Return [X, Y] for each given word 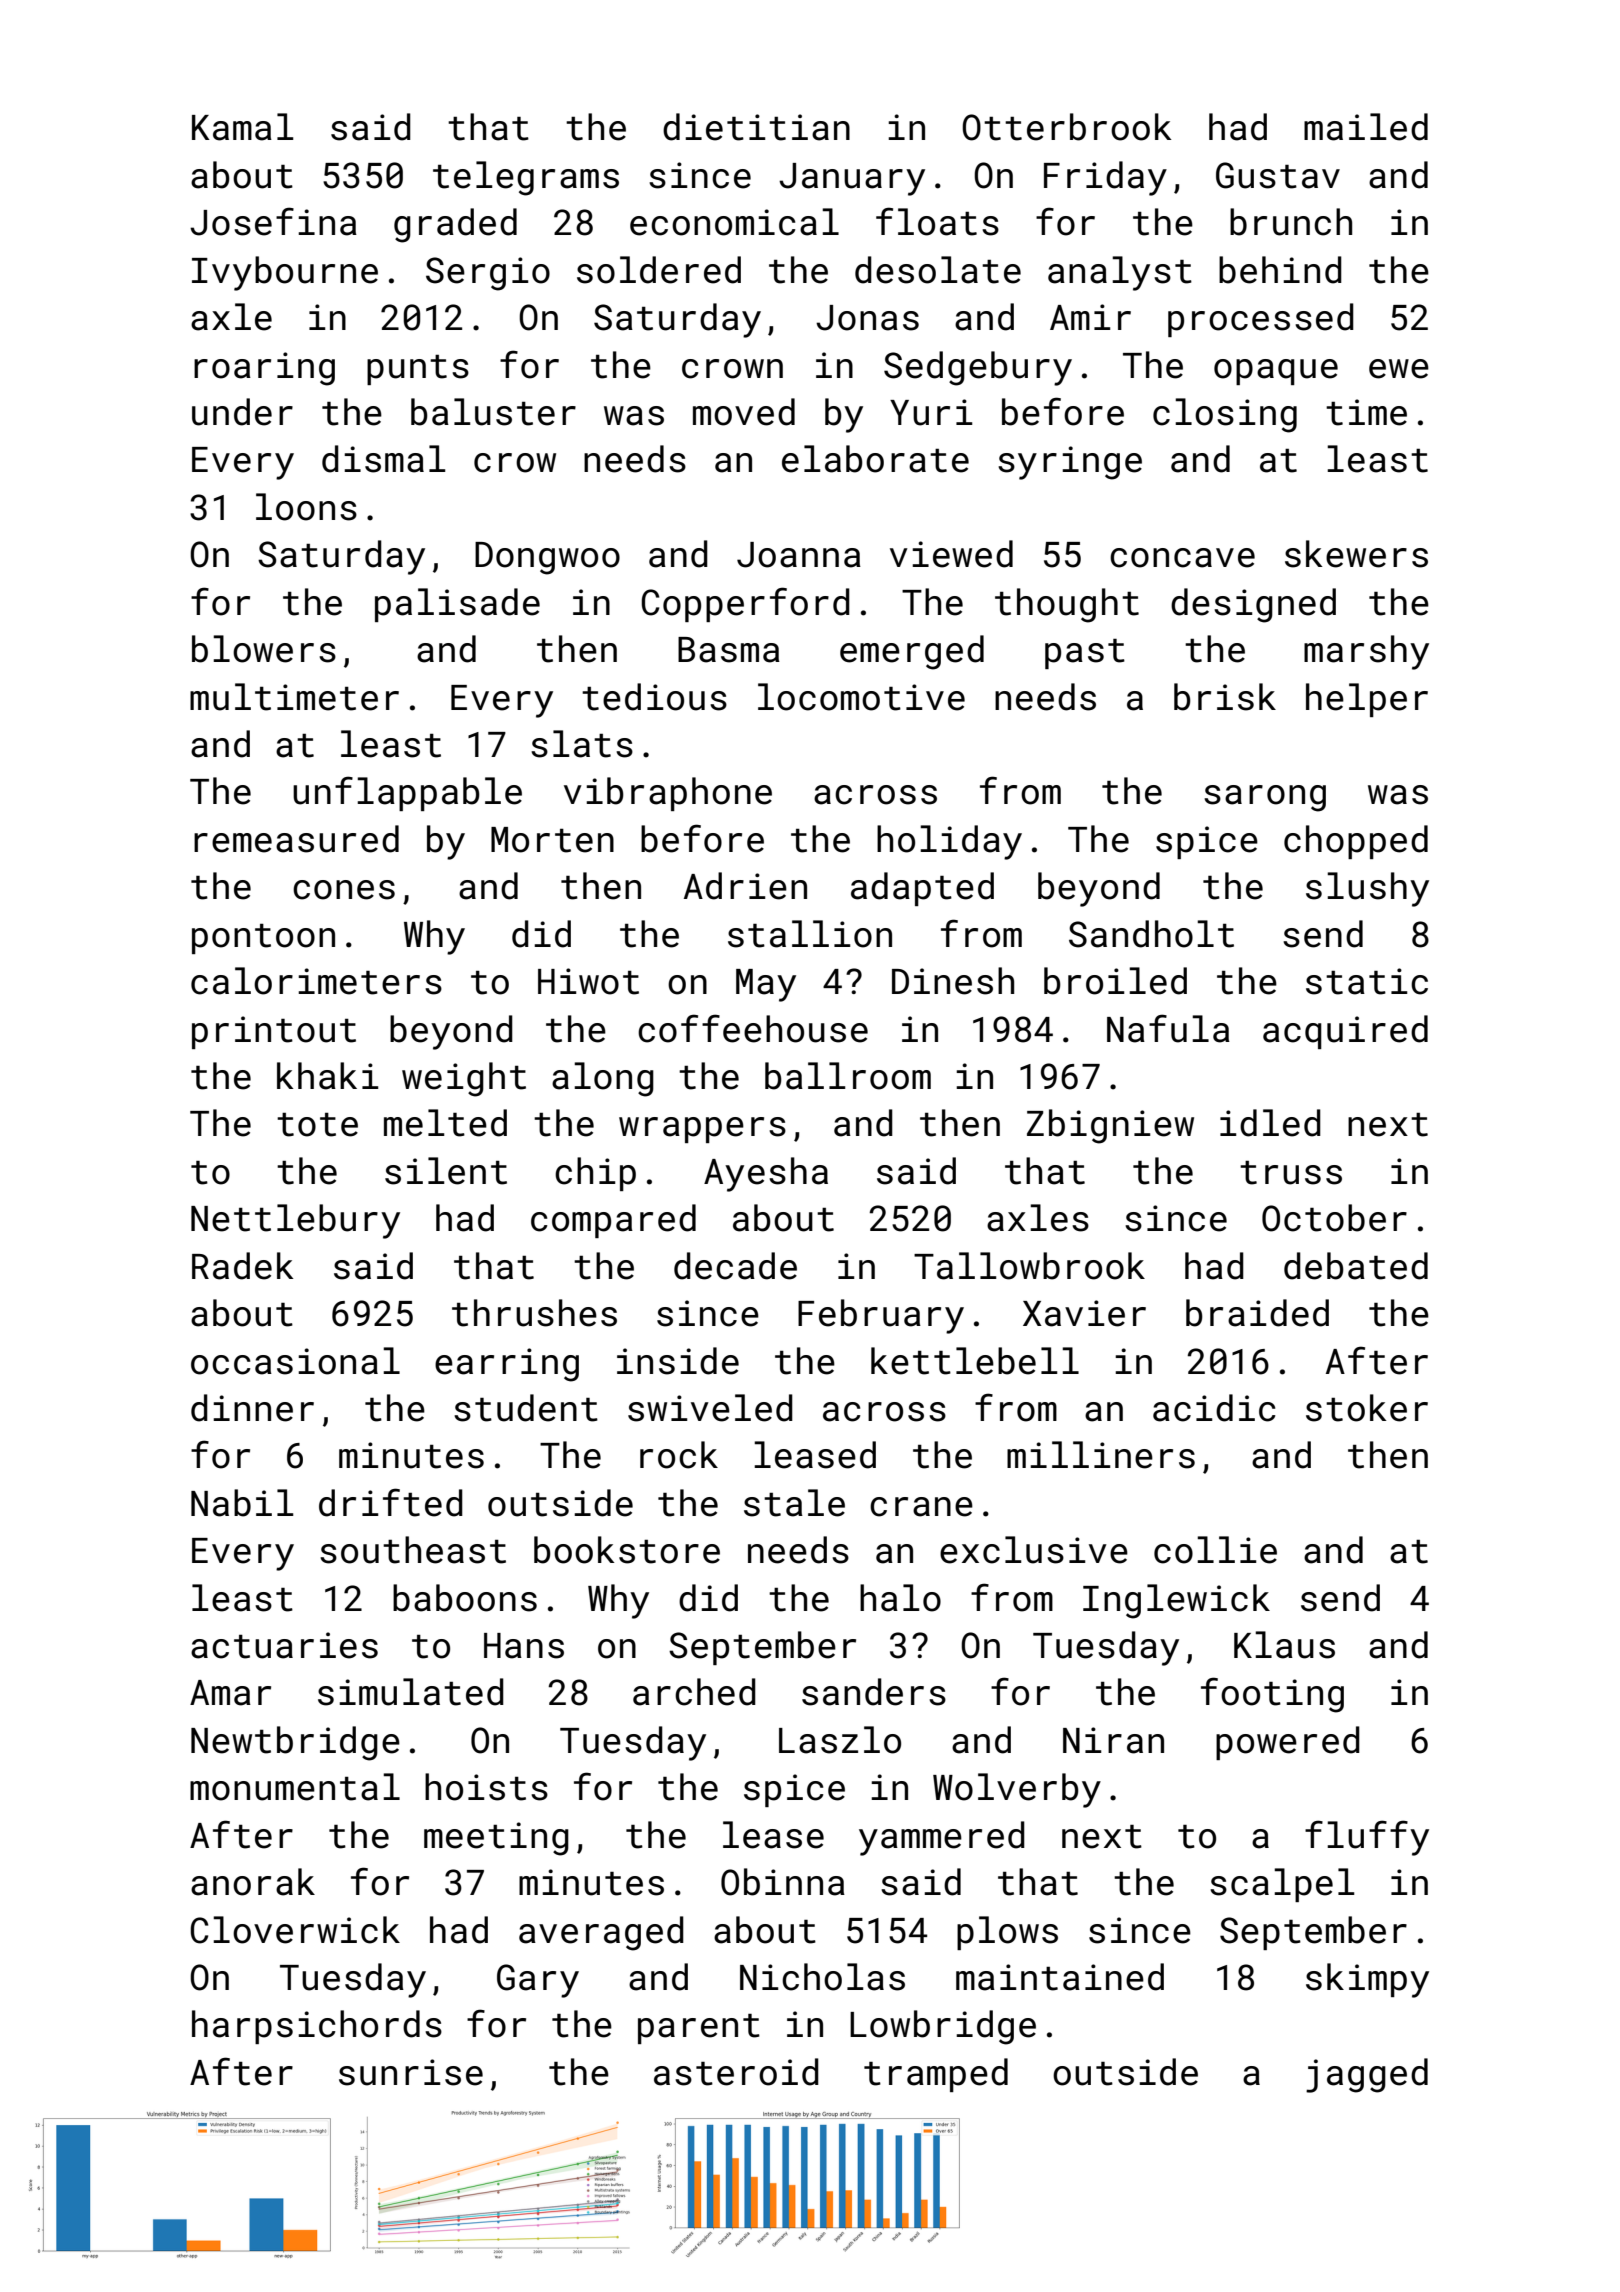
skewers [1356, 554]
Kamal [243, 127]
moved [744, 412]
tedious [654, 697]
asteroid [736, 2072]
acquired [1345, 1032]
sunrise [411, 2072]
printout [274, 1032]
